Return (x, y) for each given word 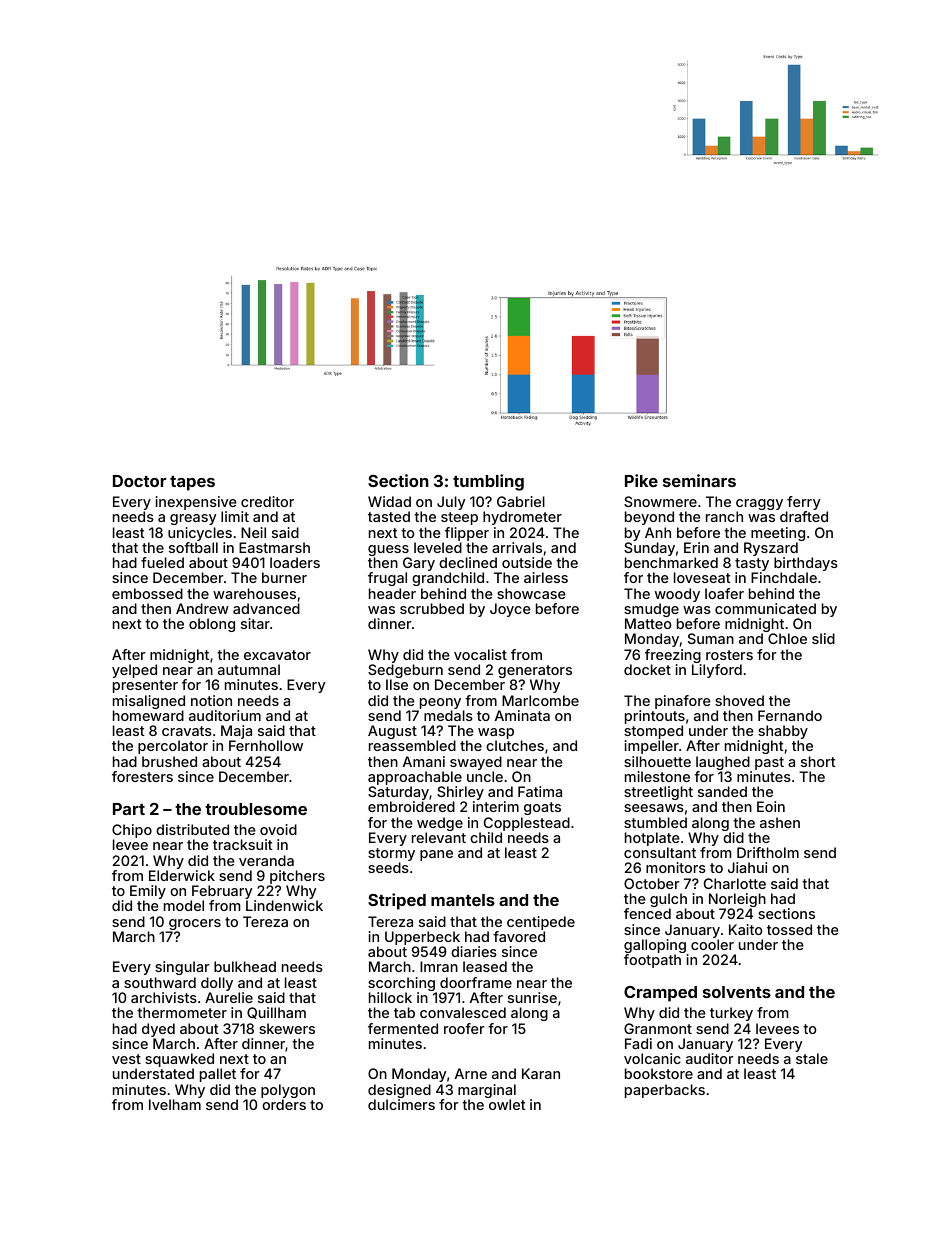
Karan (541, 1073)
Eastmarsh (274, 547)
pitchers (297, 877)
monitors (676, 867)
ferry (803, 503)
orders (284, 1104)
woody (677, 595)
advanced (266, 608)
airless (546, 577)
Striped (397, 901)
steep (459, 518)
